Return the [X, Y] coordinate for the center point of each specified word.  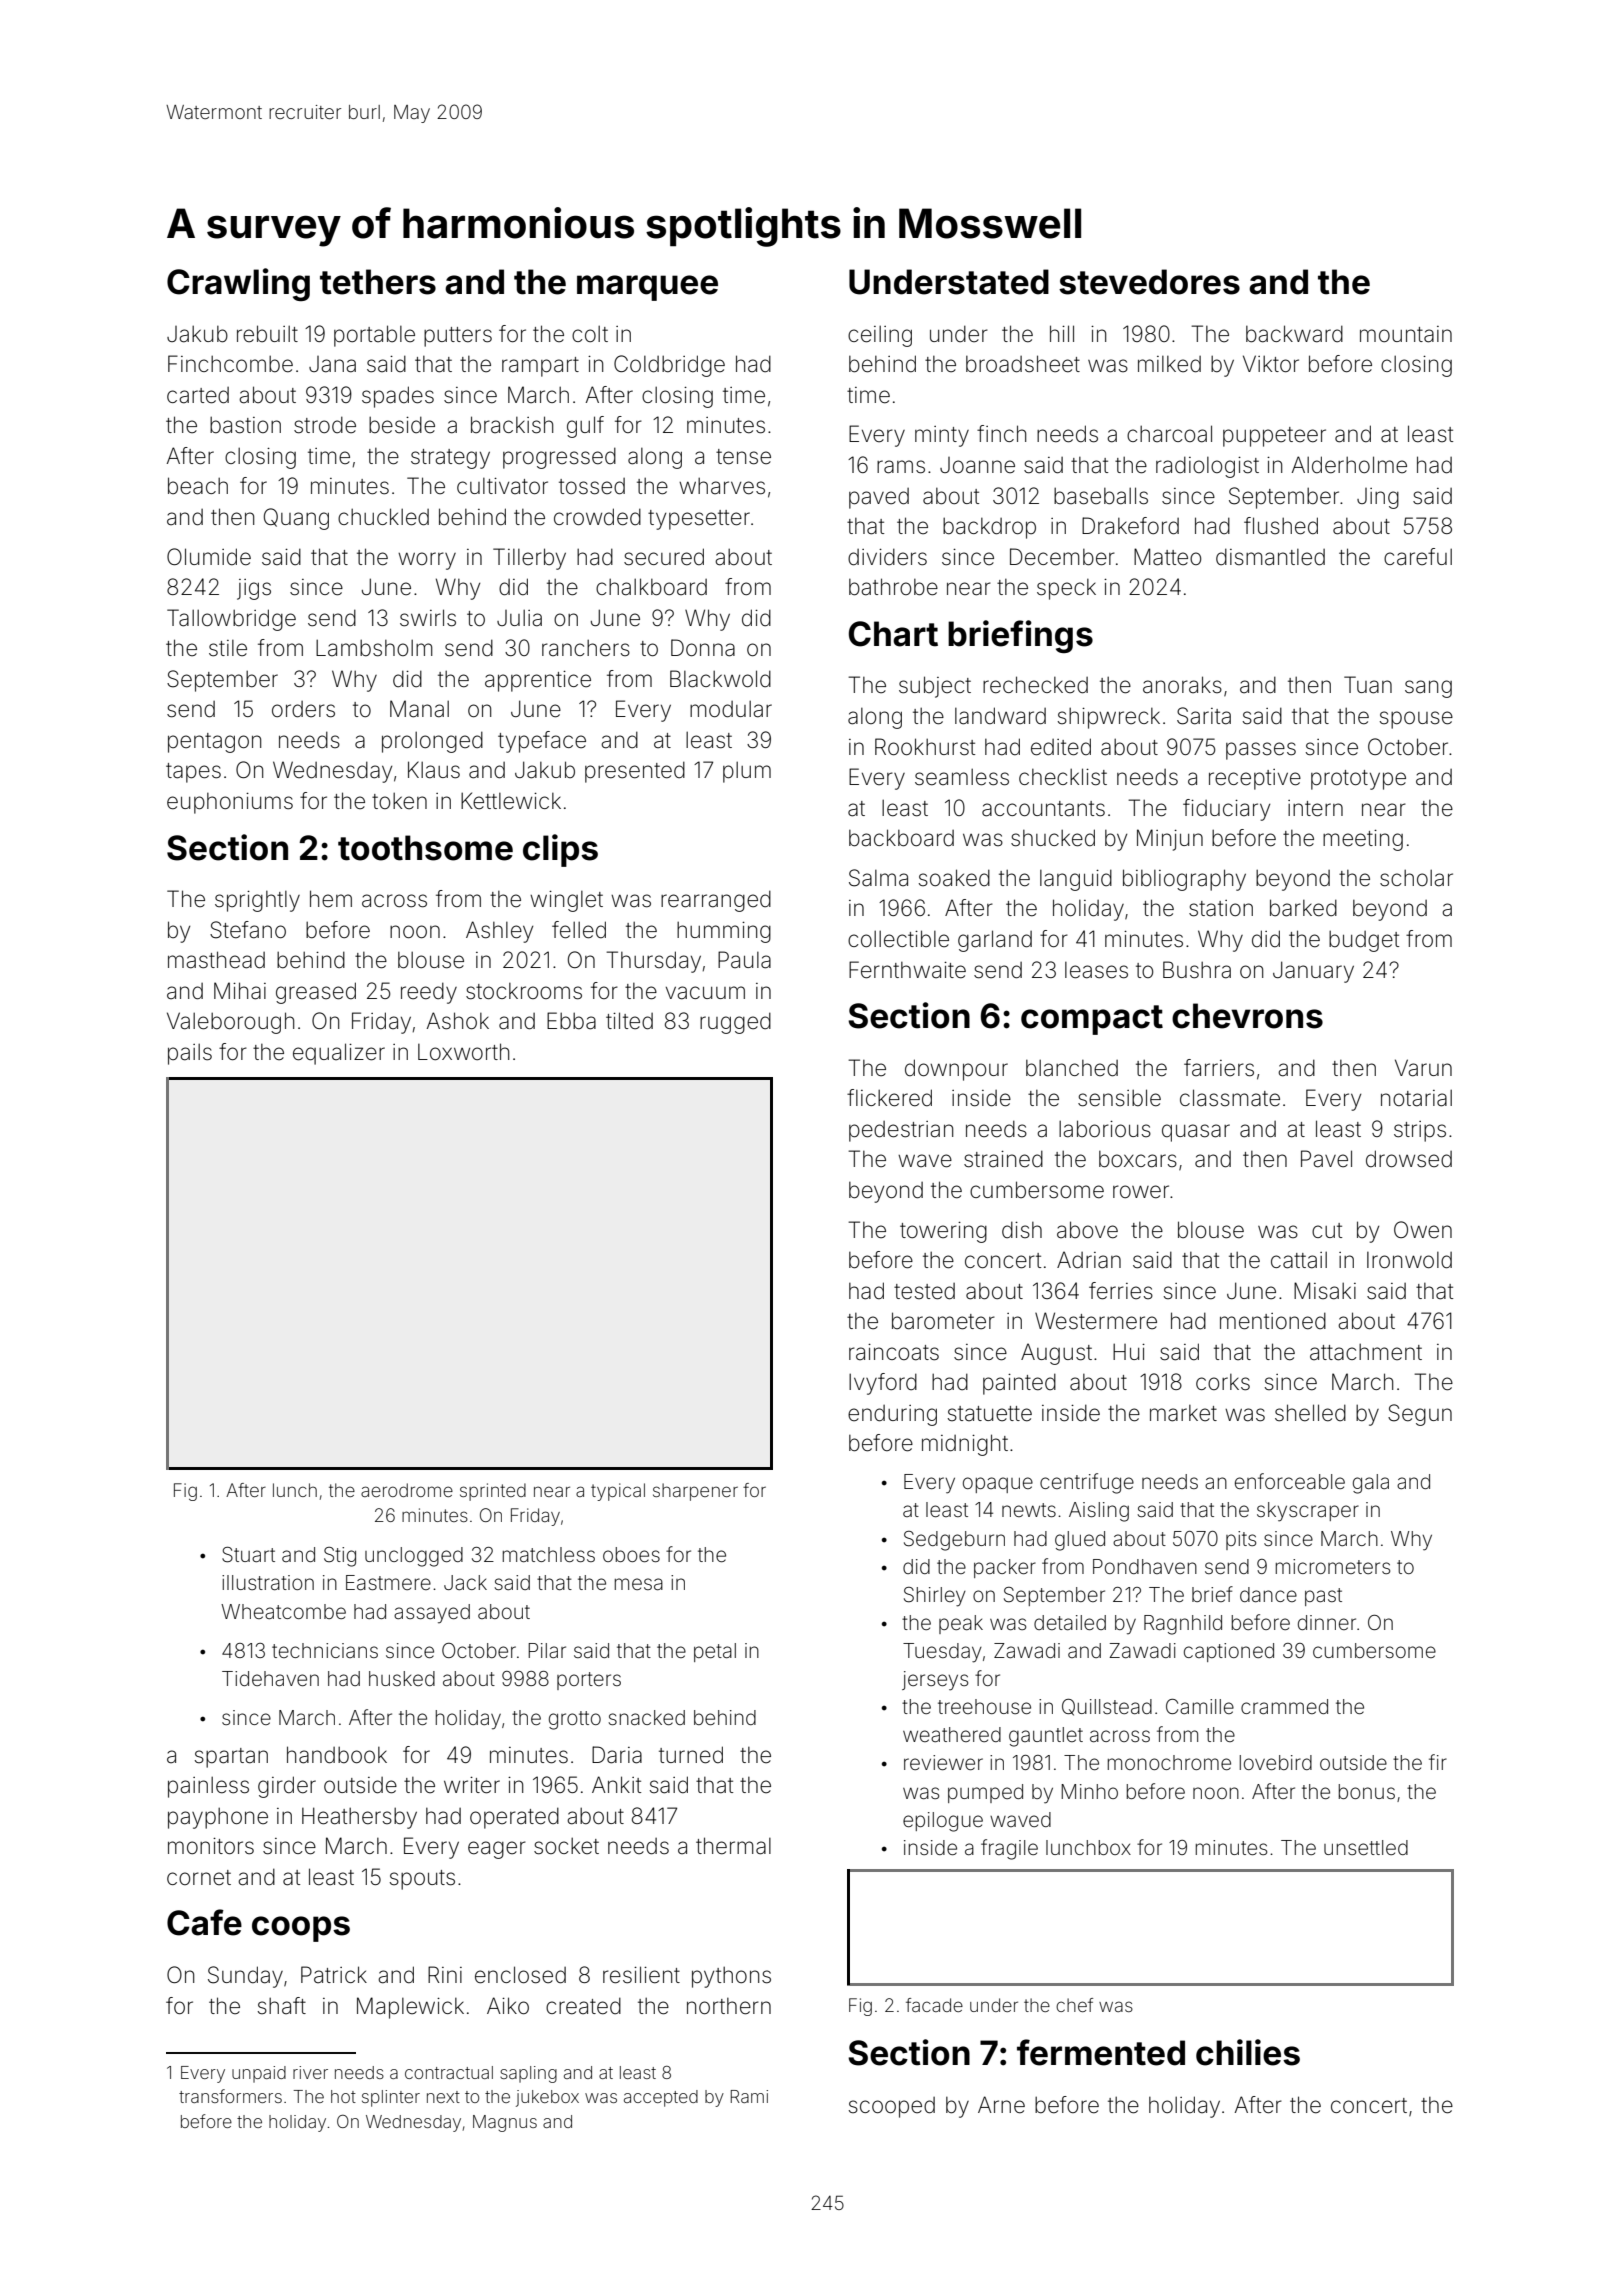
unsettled [1366, 1847]
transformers [230, 2096]
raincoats [894, 1352]
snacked [646, 1717]
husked [402, 1678]
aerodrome [407, 1490]
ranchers [586, 648]
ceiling [880, 336]
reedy [429, 993]
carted [198, 395]
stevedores [1149, 282]
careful [1418, 557]
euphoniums [230, 803]
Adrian [1089, 1260]
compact [1092, 1020]
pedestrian [901, 1131]
